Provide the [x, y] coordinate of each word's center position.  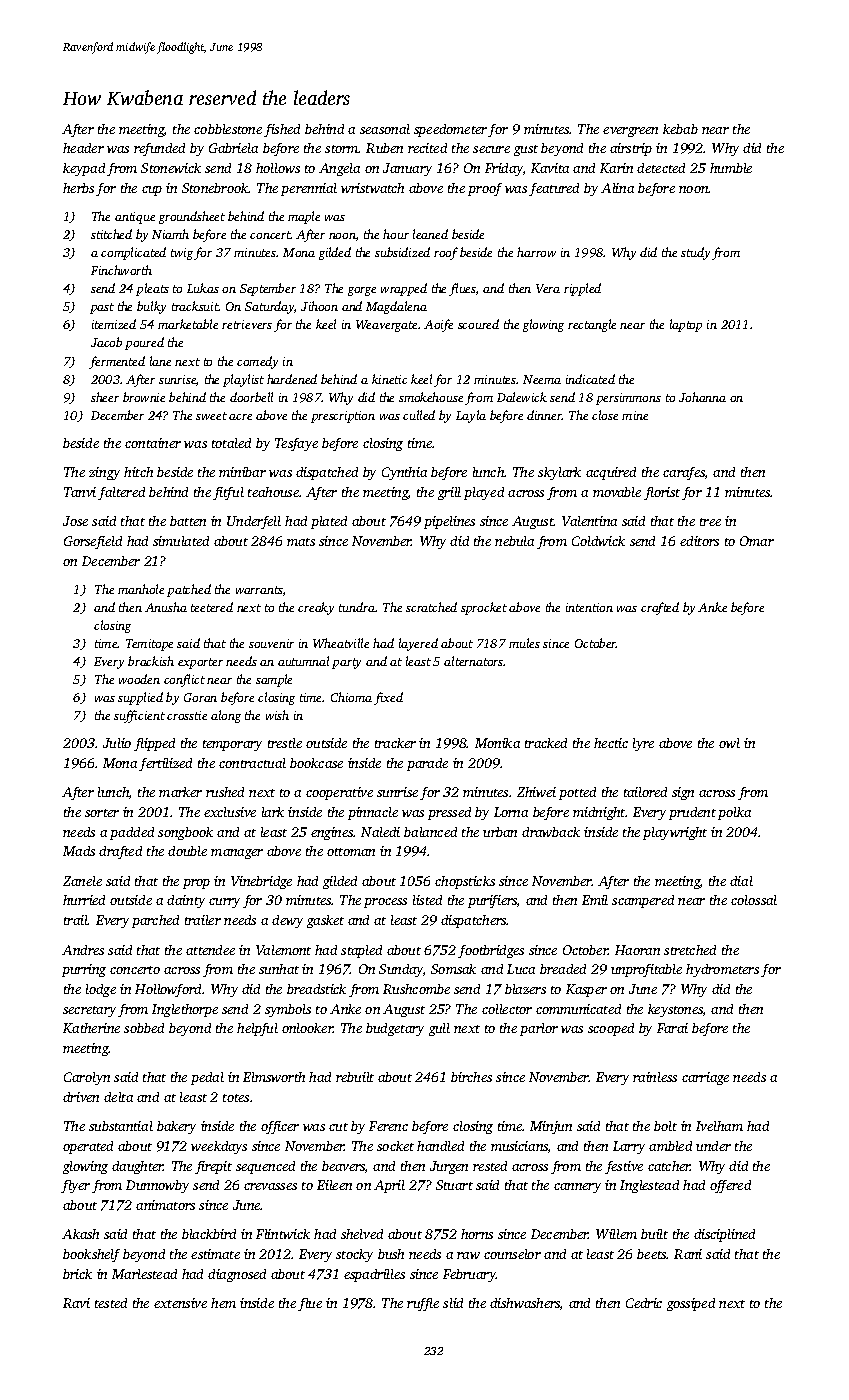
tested [111, 1303]
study [695, 253]
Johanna [702, 397]
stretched [690, 950]
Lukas [203, 288]
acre [240, 417]
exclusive [230, 812]
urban [500, 832]
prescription [343, 417]
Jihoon [319, 306]
